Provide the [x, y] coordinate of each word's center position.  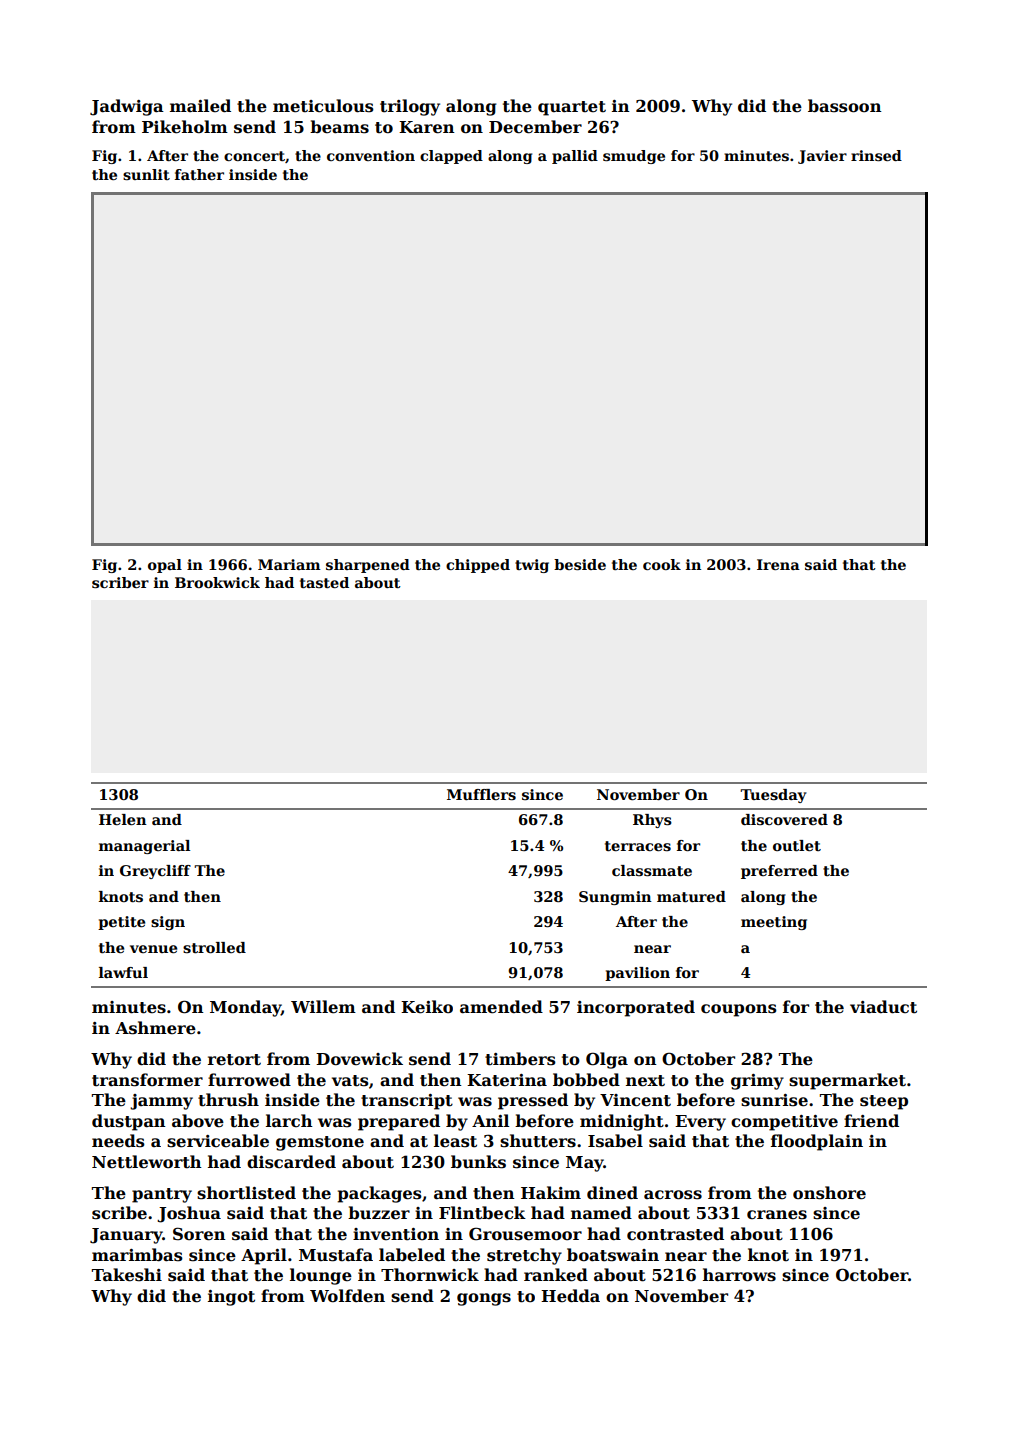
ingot [231, 1298]
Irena [778, 564]
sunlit [146, 174]
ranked [556, 1275]
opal [165, 566]
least [455, 1141]
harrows [739, 1275]
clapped [451, 157]
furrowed [249, 1080]
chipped [478, 566]
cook [662, 564]
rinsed [876, 155]
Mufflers [481, 794]
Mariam [289, 564]
